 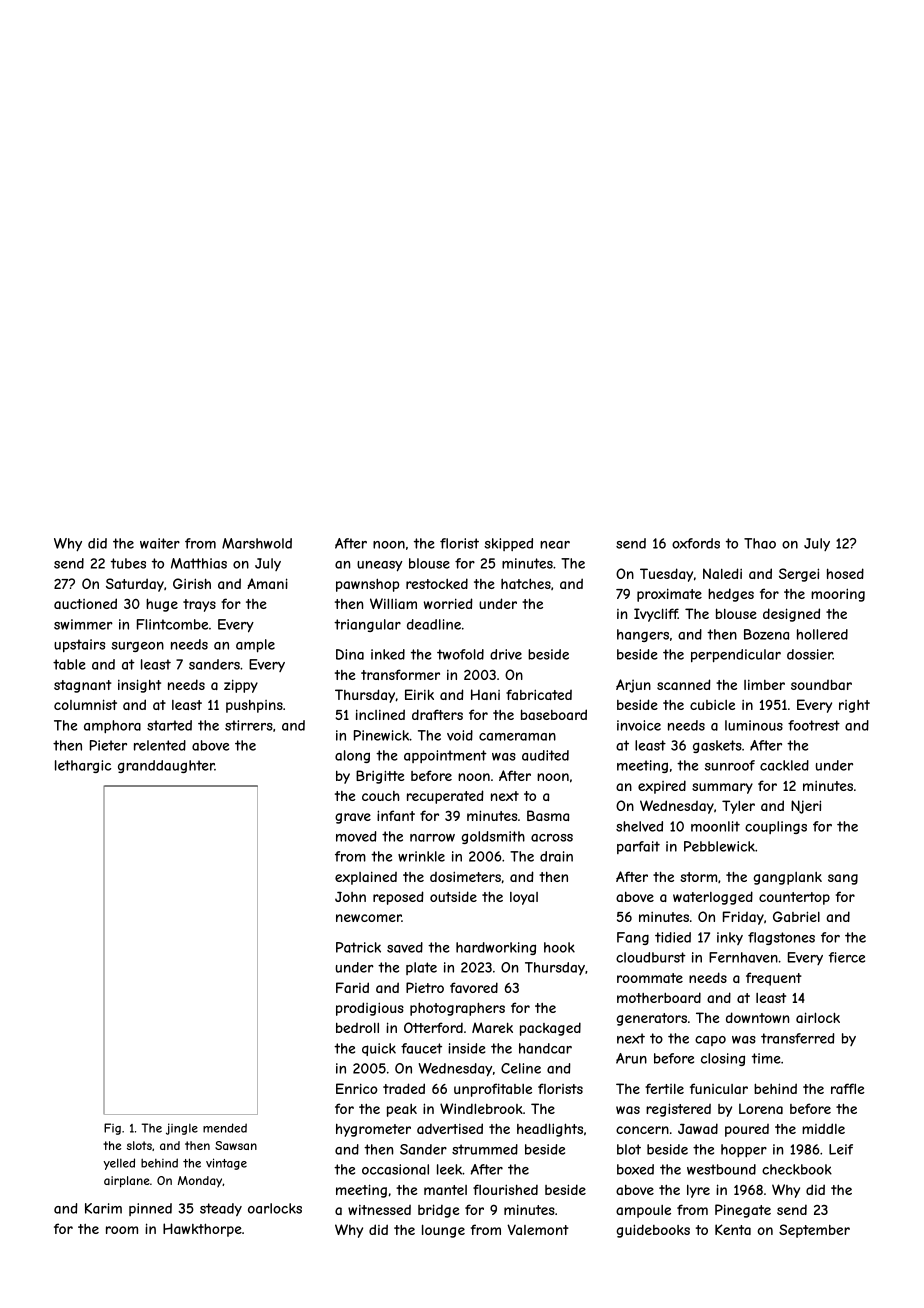 I want to click on footrest, so click(x=814, y=725).
